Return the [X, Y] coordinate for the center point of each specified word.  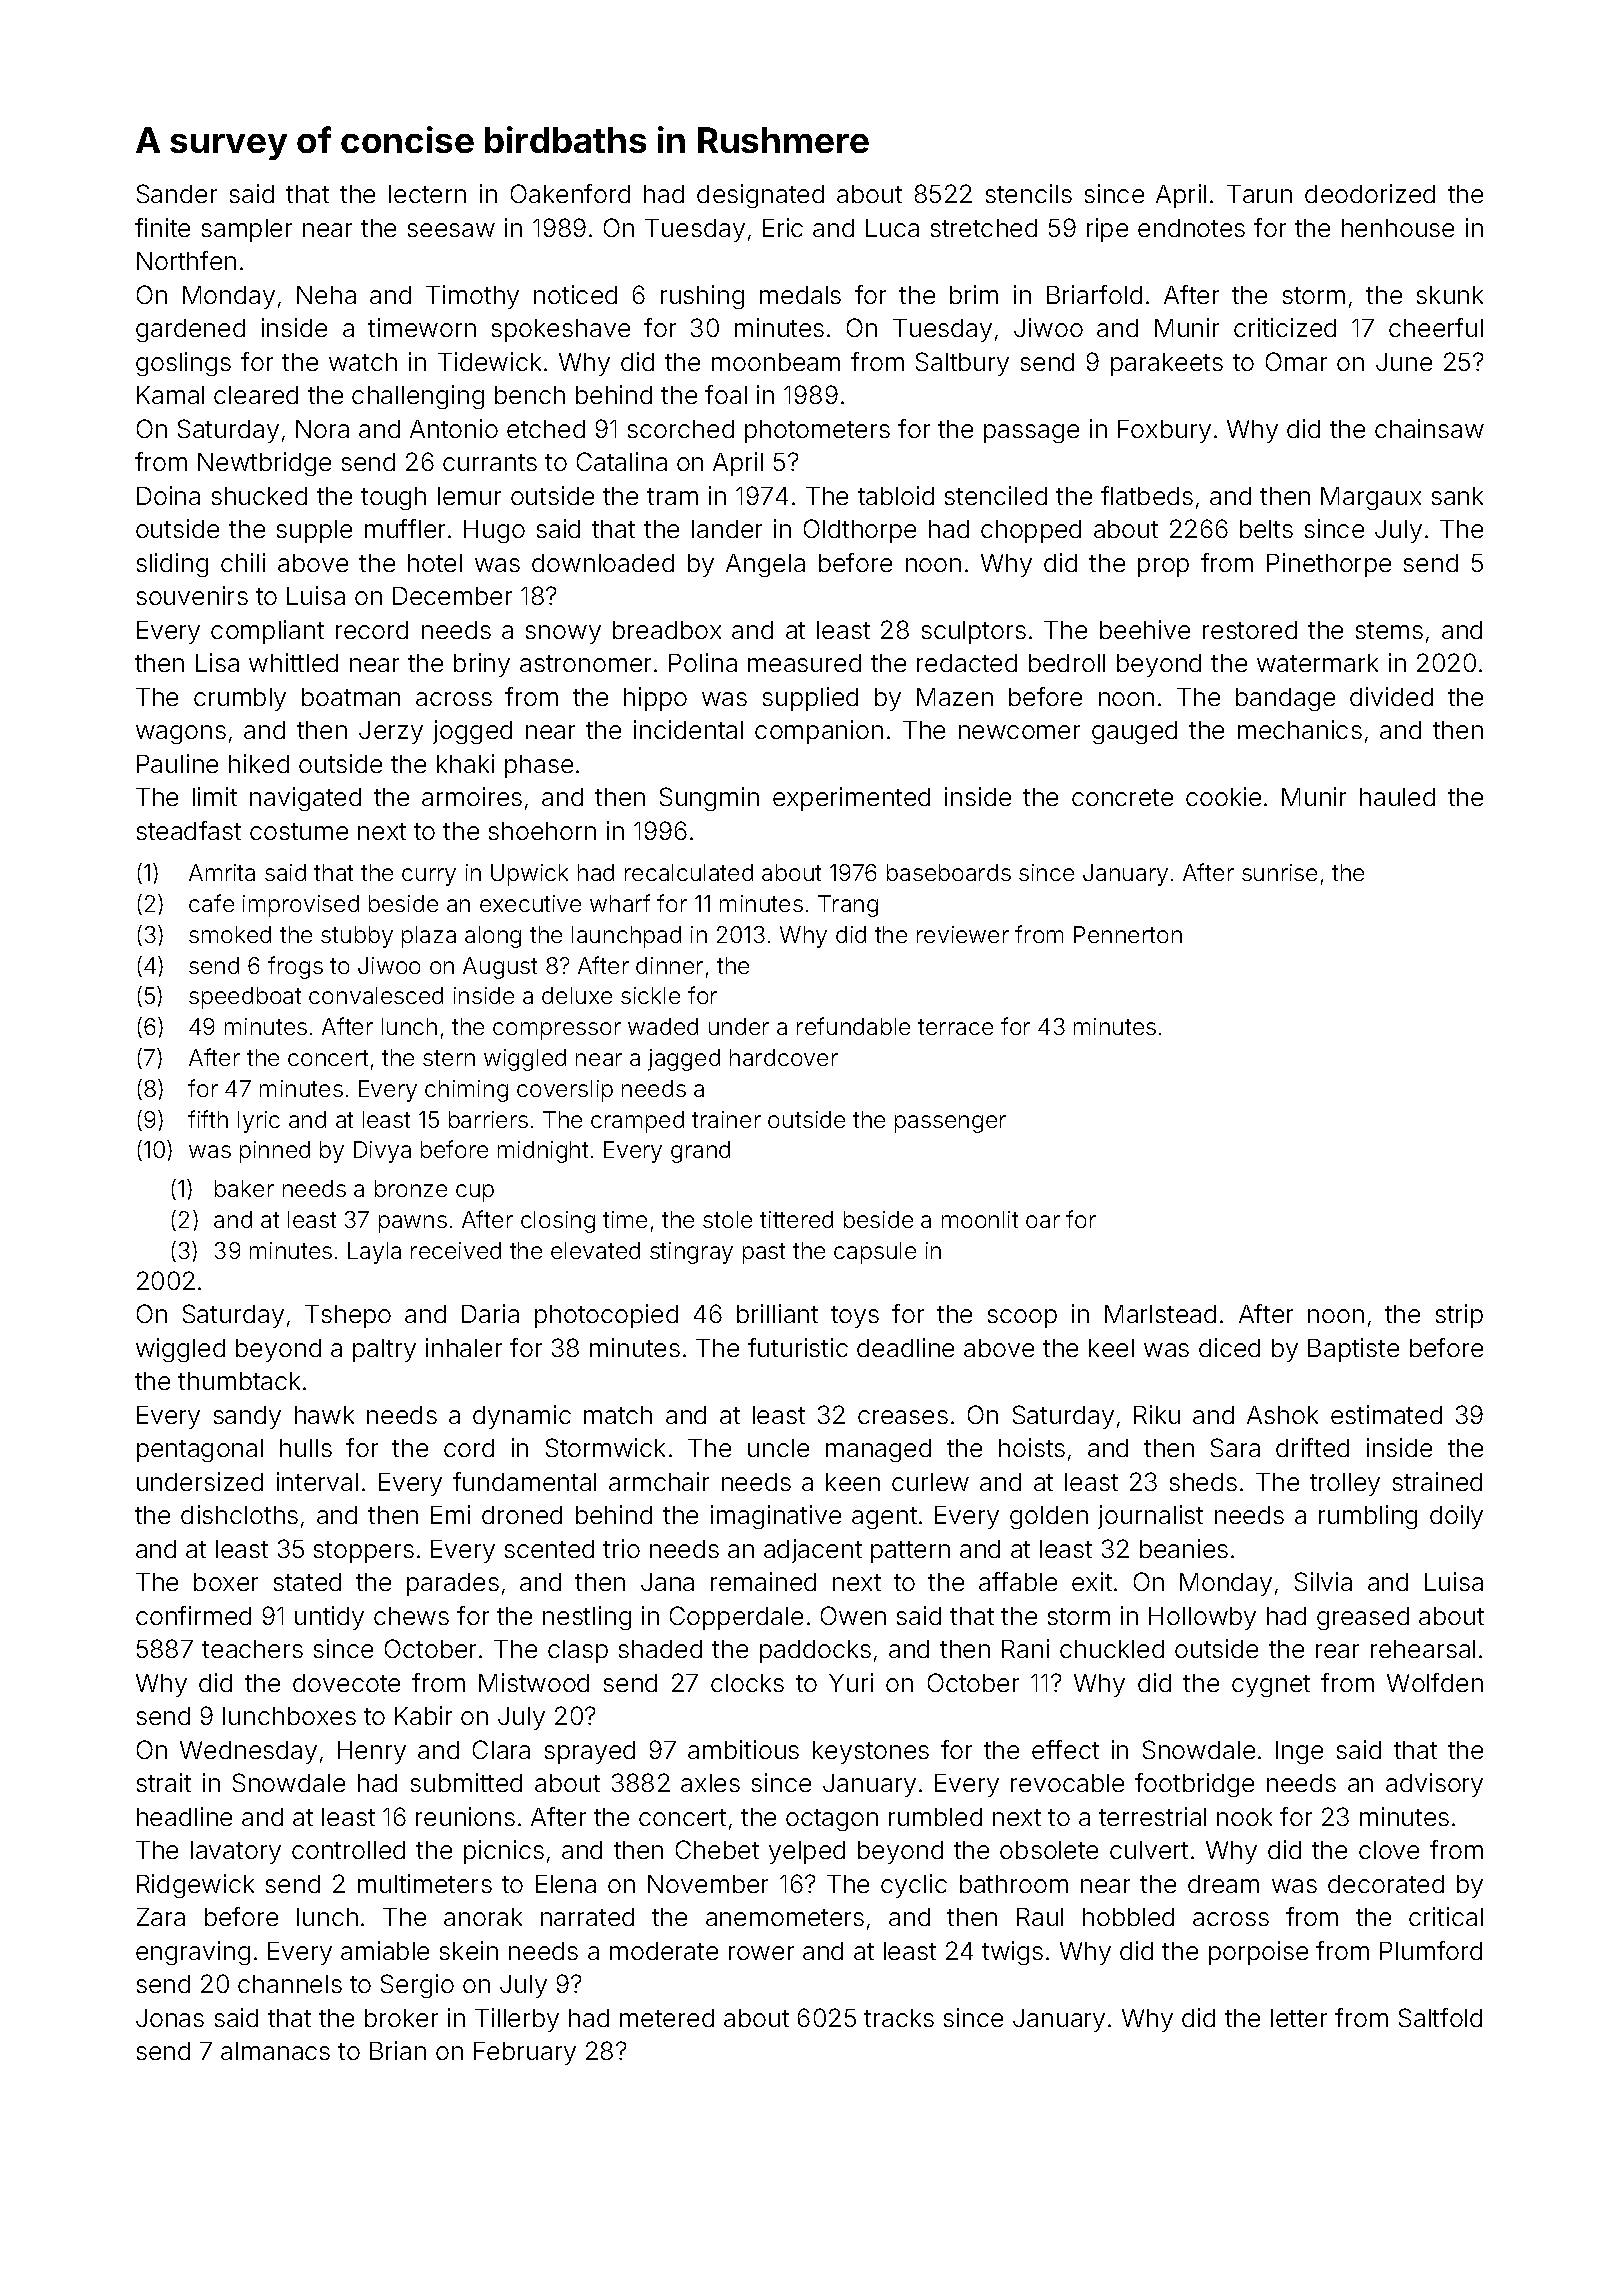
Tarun [1259, 194]
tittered [796, 1219]
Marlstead [1160, 1314]
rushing [702, 297]
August [500, 968]
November [708, 1884]
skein [469, 1950]
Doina [168, 495]
